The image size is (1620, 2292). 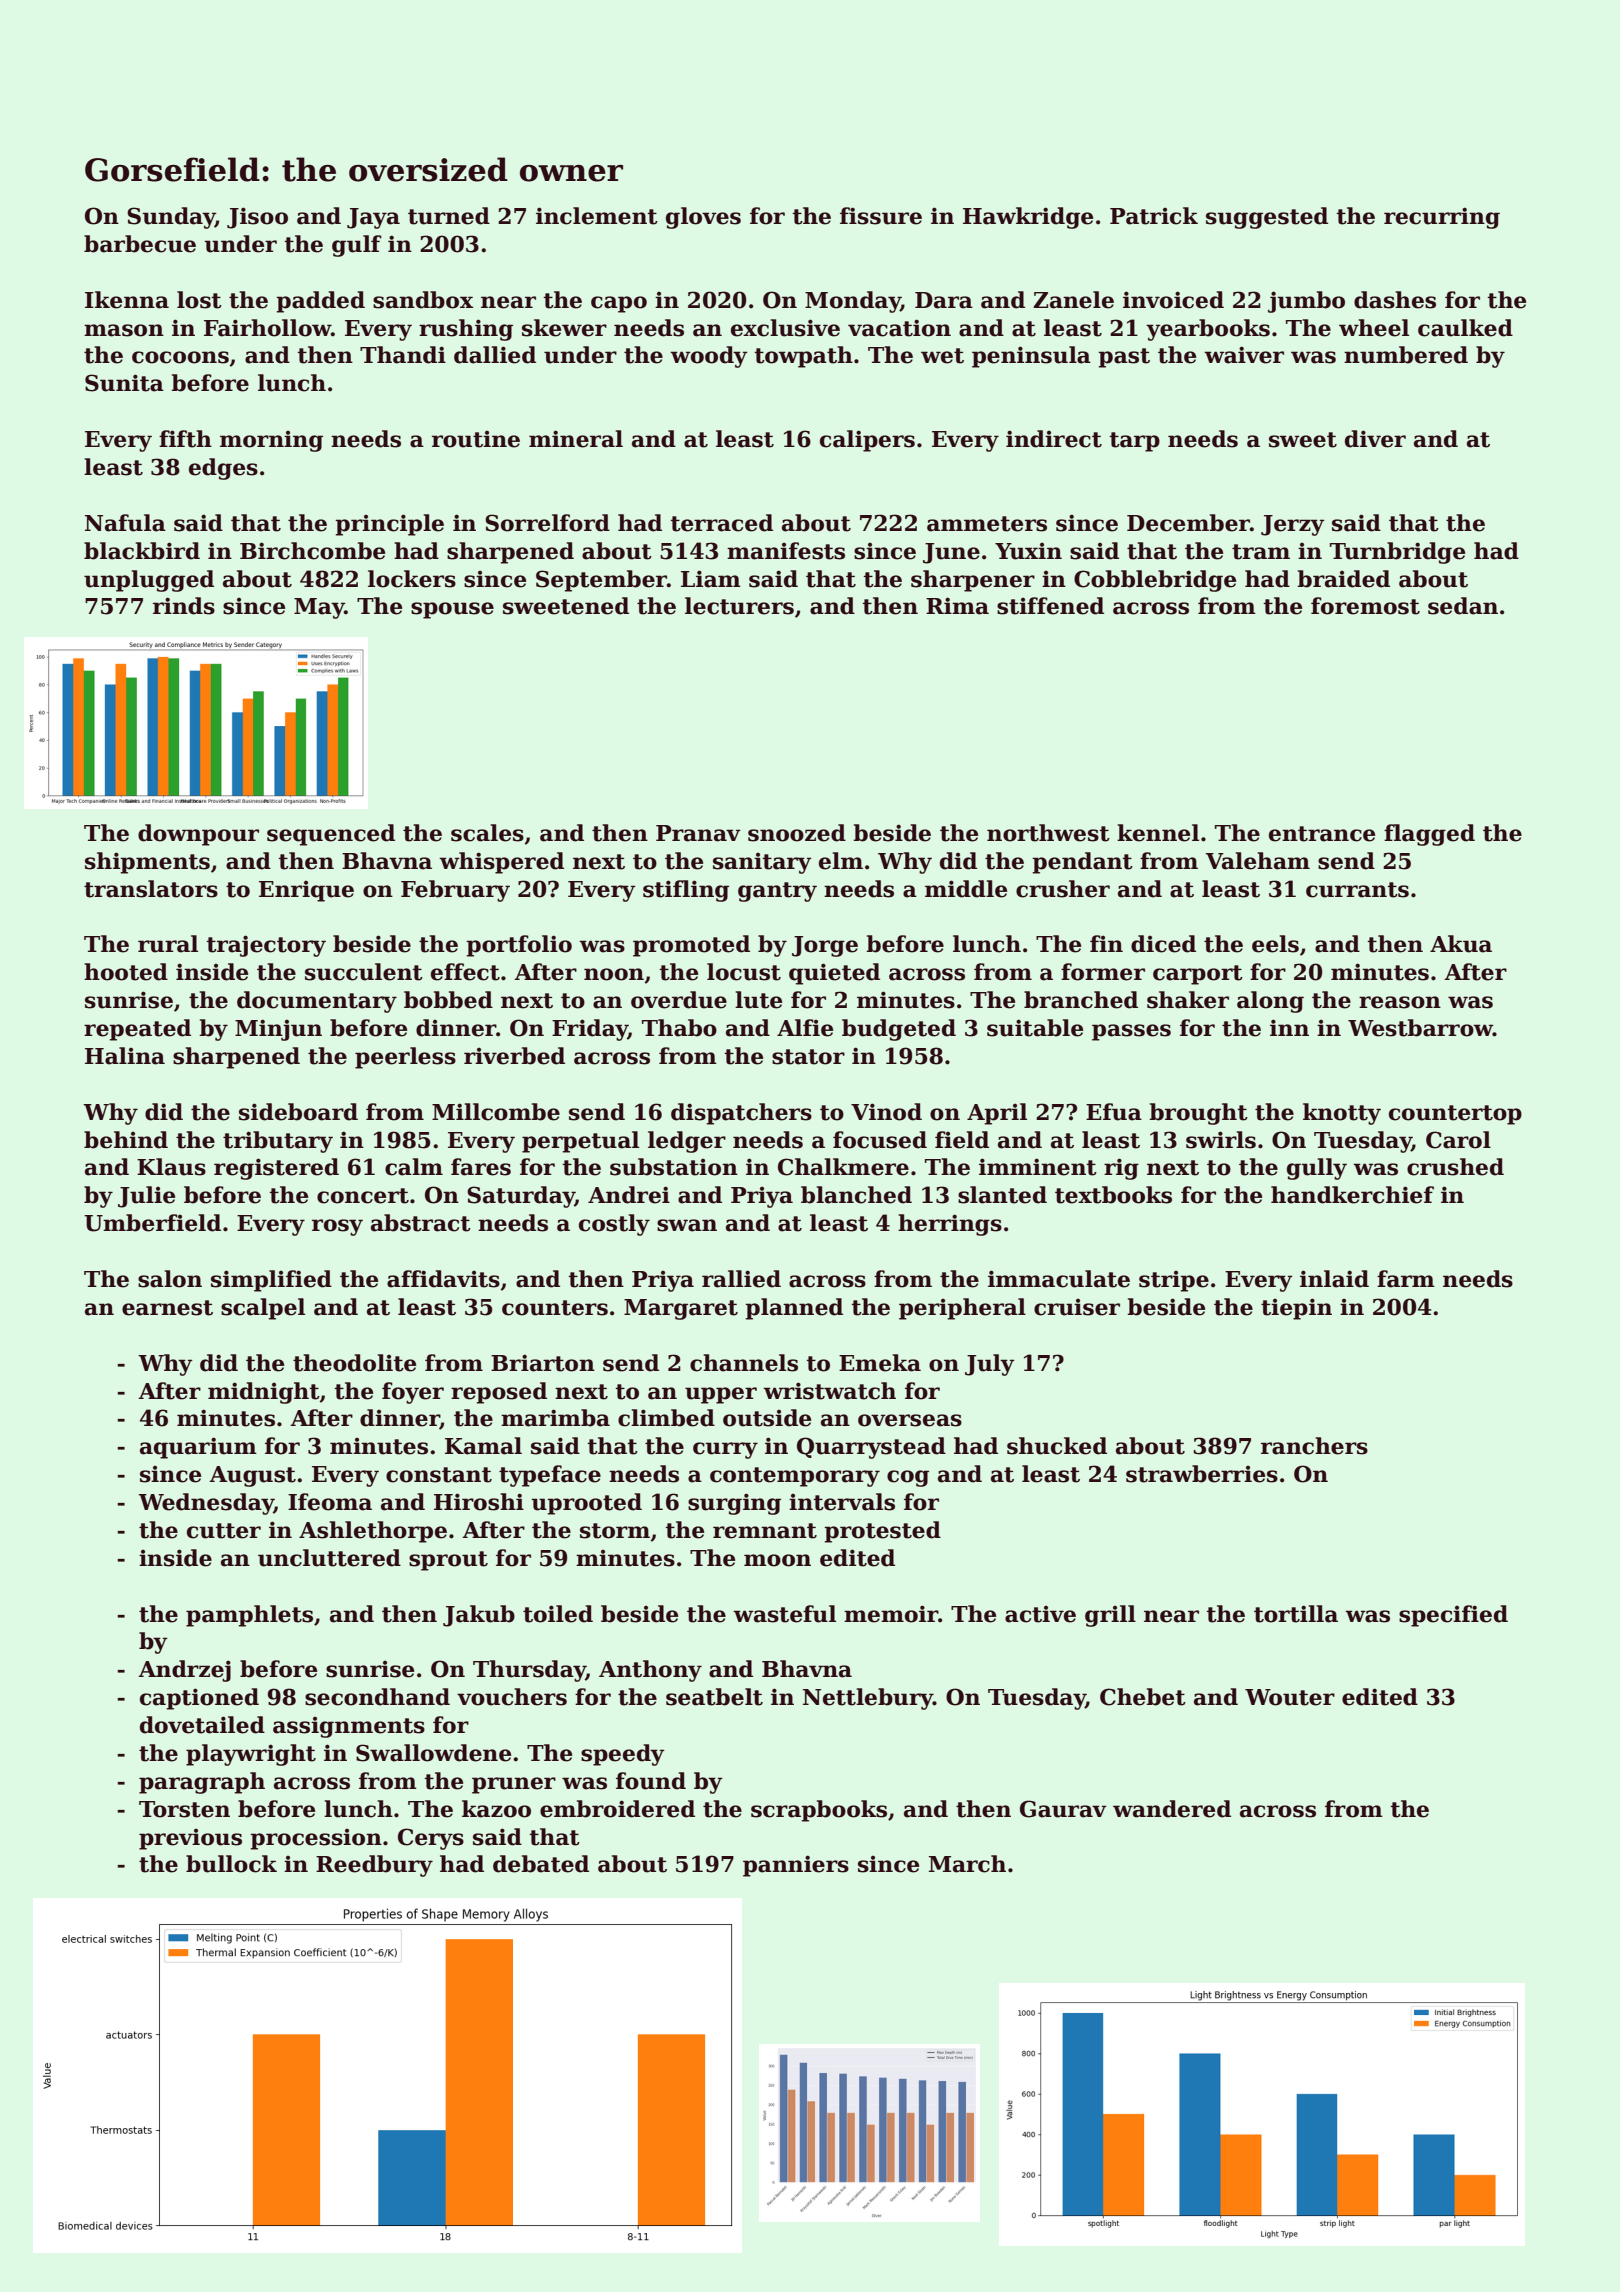 I want to click on suggested, so click(x=1267, y=218).
